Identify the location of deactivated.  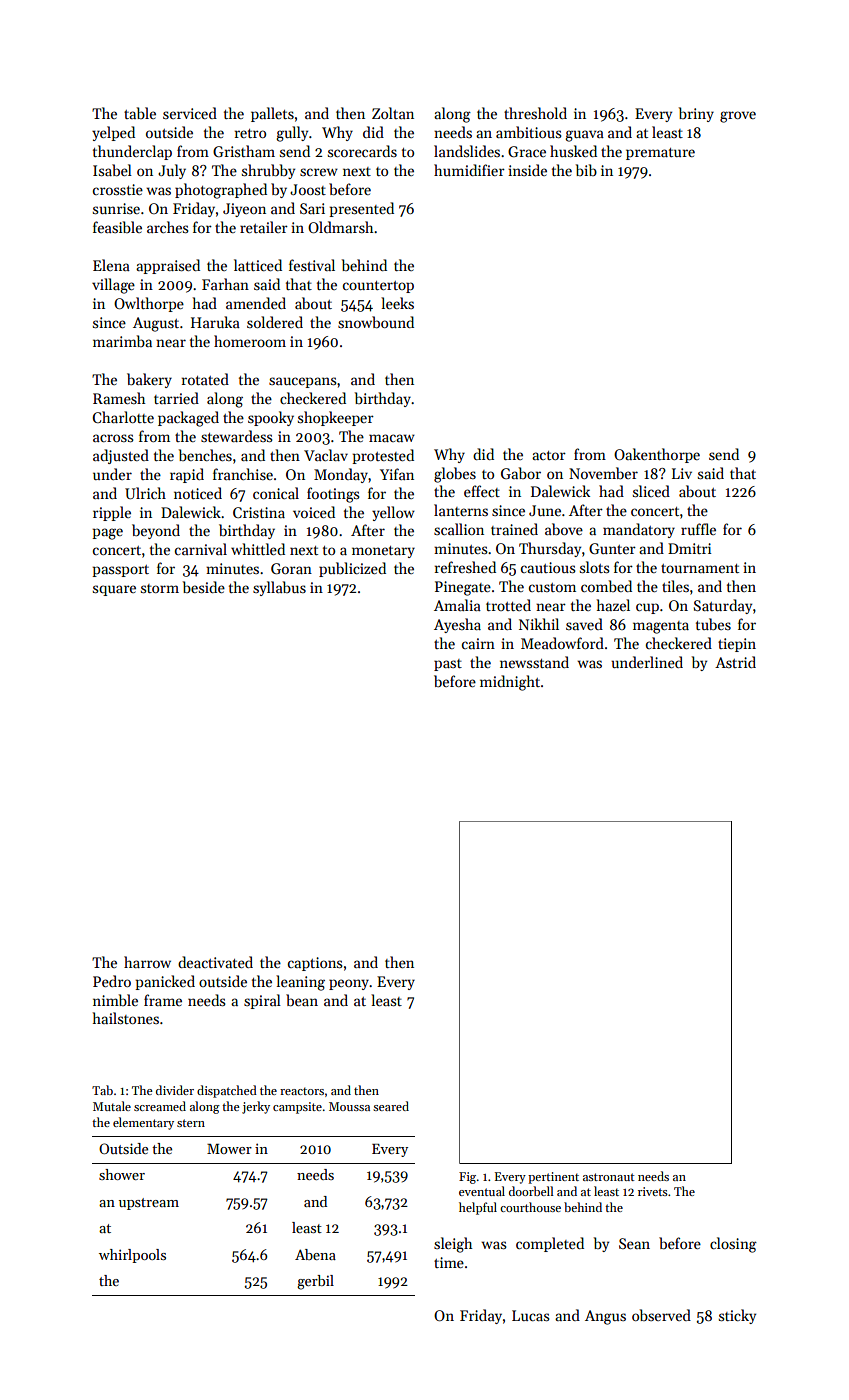
(215, 962).
